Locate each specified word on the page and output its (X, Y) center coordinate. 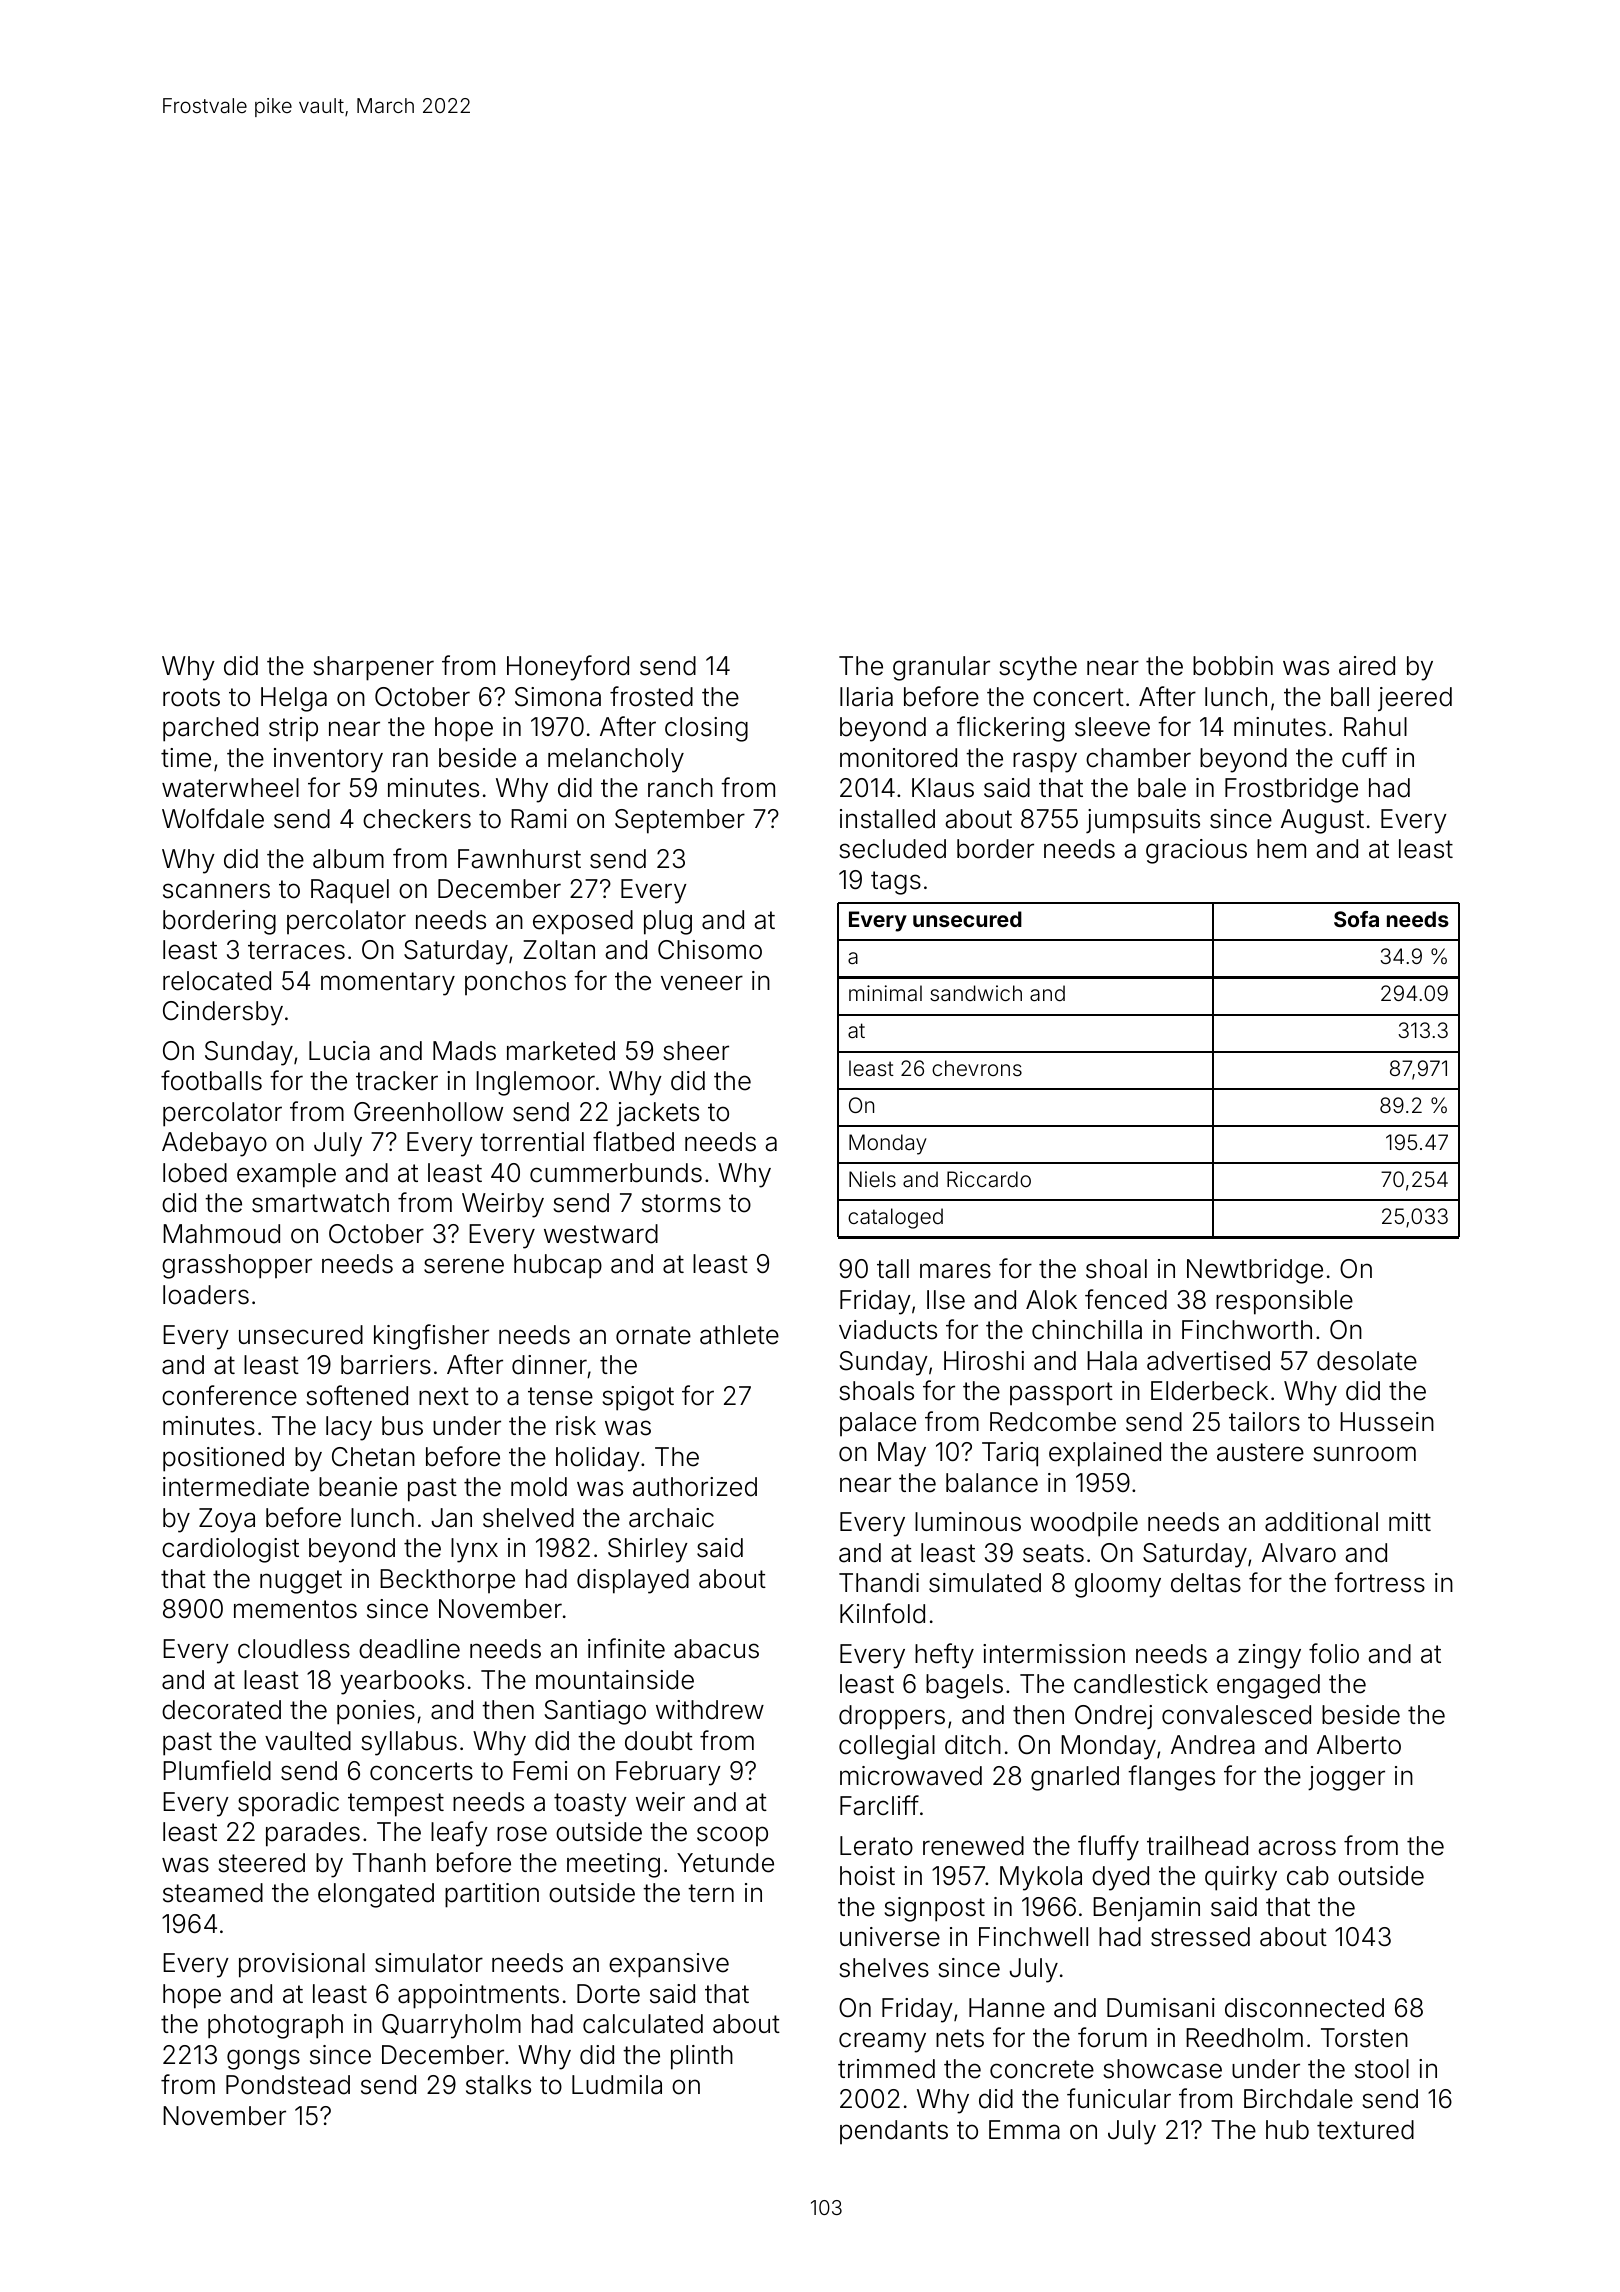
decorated (221, 1710)
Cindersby (223, 1013)
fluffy (1108, 1848)
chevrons (977, 1068)
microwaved (911, 1776)
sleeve (1112, 727)
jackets (657, 1114)
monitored (898, 758)
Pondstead (288, 2085)
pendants (894, 2132)
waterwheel (230, 788)
